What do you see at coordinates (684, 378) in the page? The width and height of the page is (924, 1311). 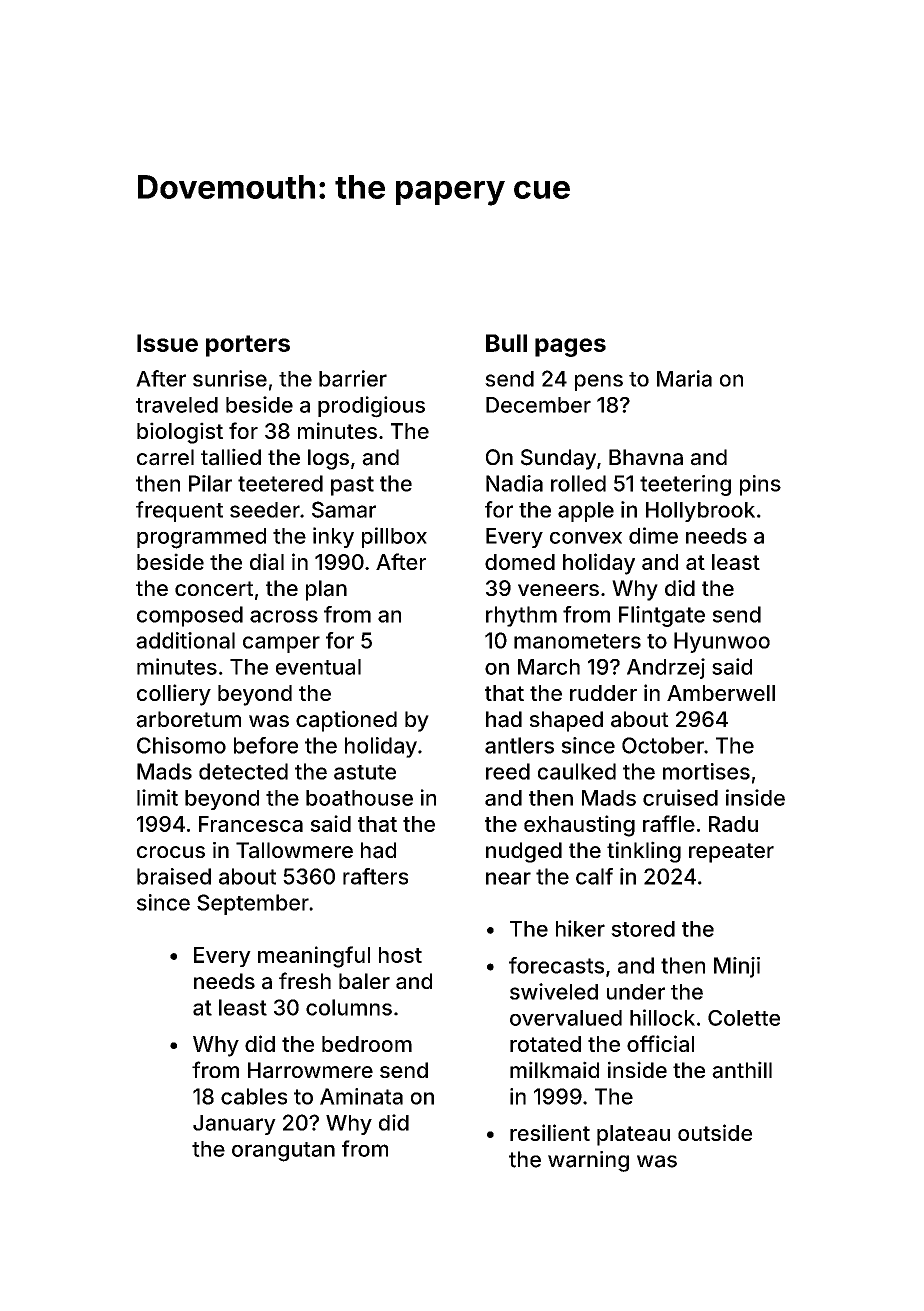 I see `Maria` at bounding box center [684, 378].
